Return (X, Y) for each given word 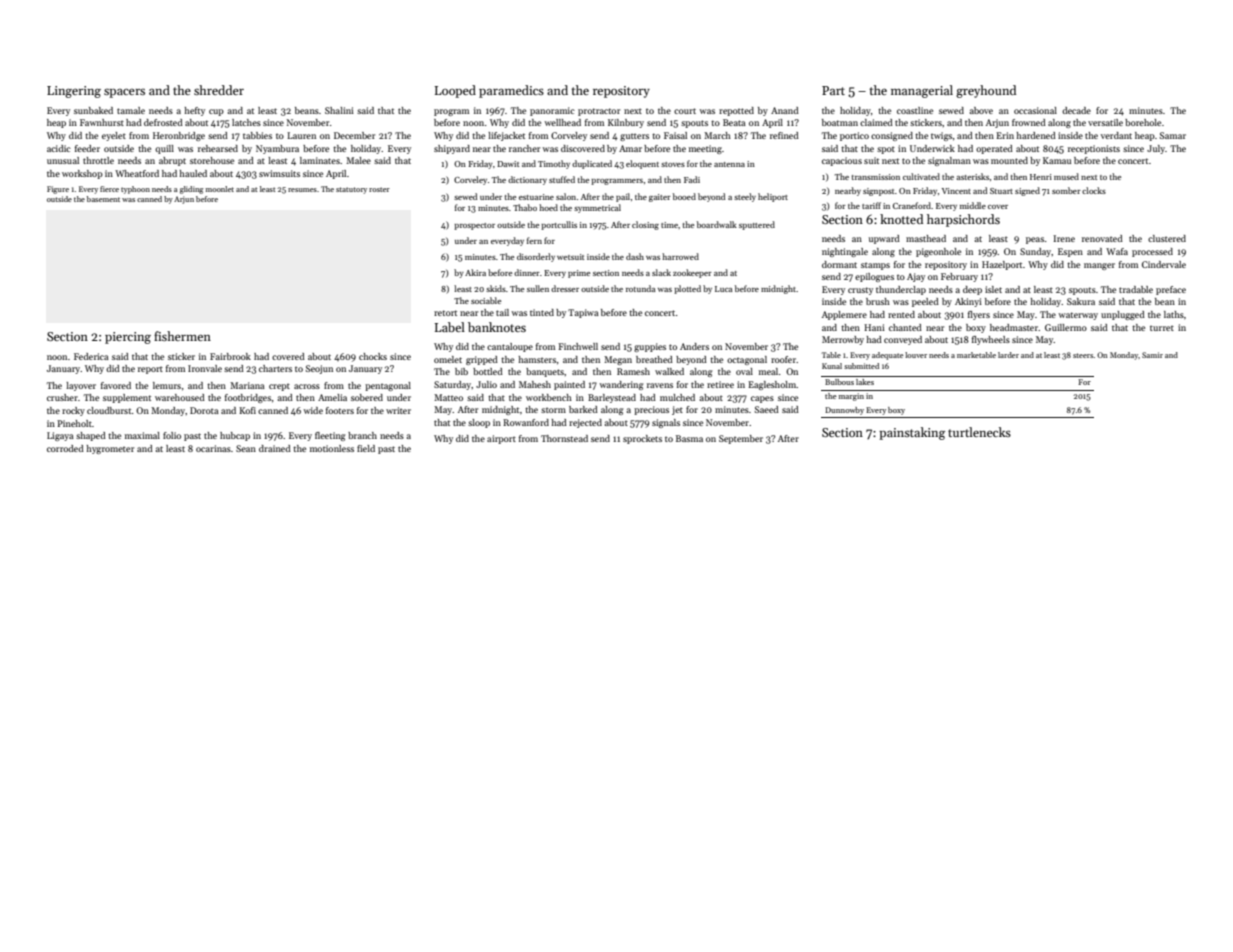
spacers (124, 93)
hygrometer (110, 449)
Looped (455, 91)
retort (445, 313)
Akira (475, 272)
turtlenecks (979, 432)
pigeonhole (938, 252)
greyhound (986, 91)
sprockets (642, 439)
